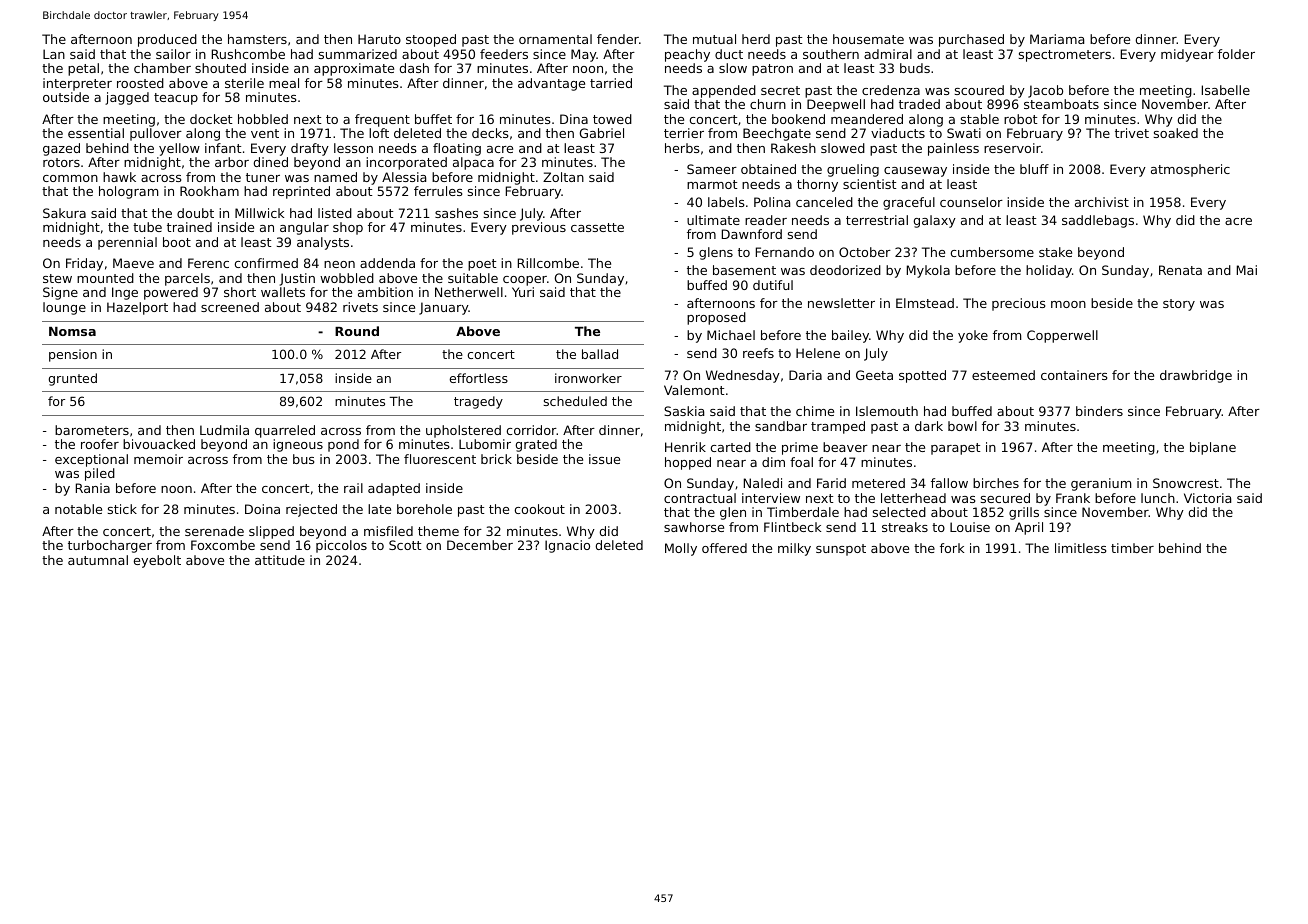 The image size is (1308, 924). What do you see at coordinates (1098, 221) in the screenshot?
I see `saddlebags` at bounding box center [1098, 221].
